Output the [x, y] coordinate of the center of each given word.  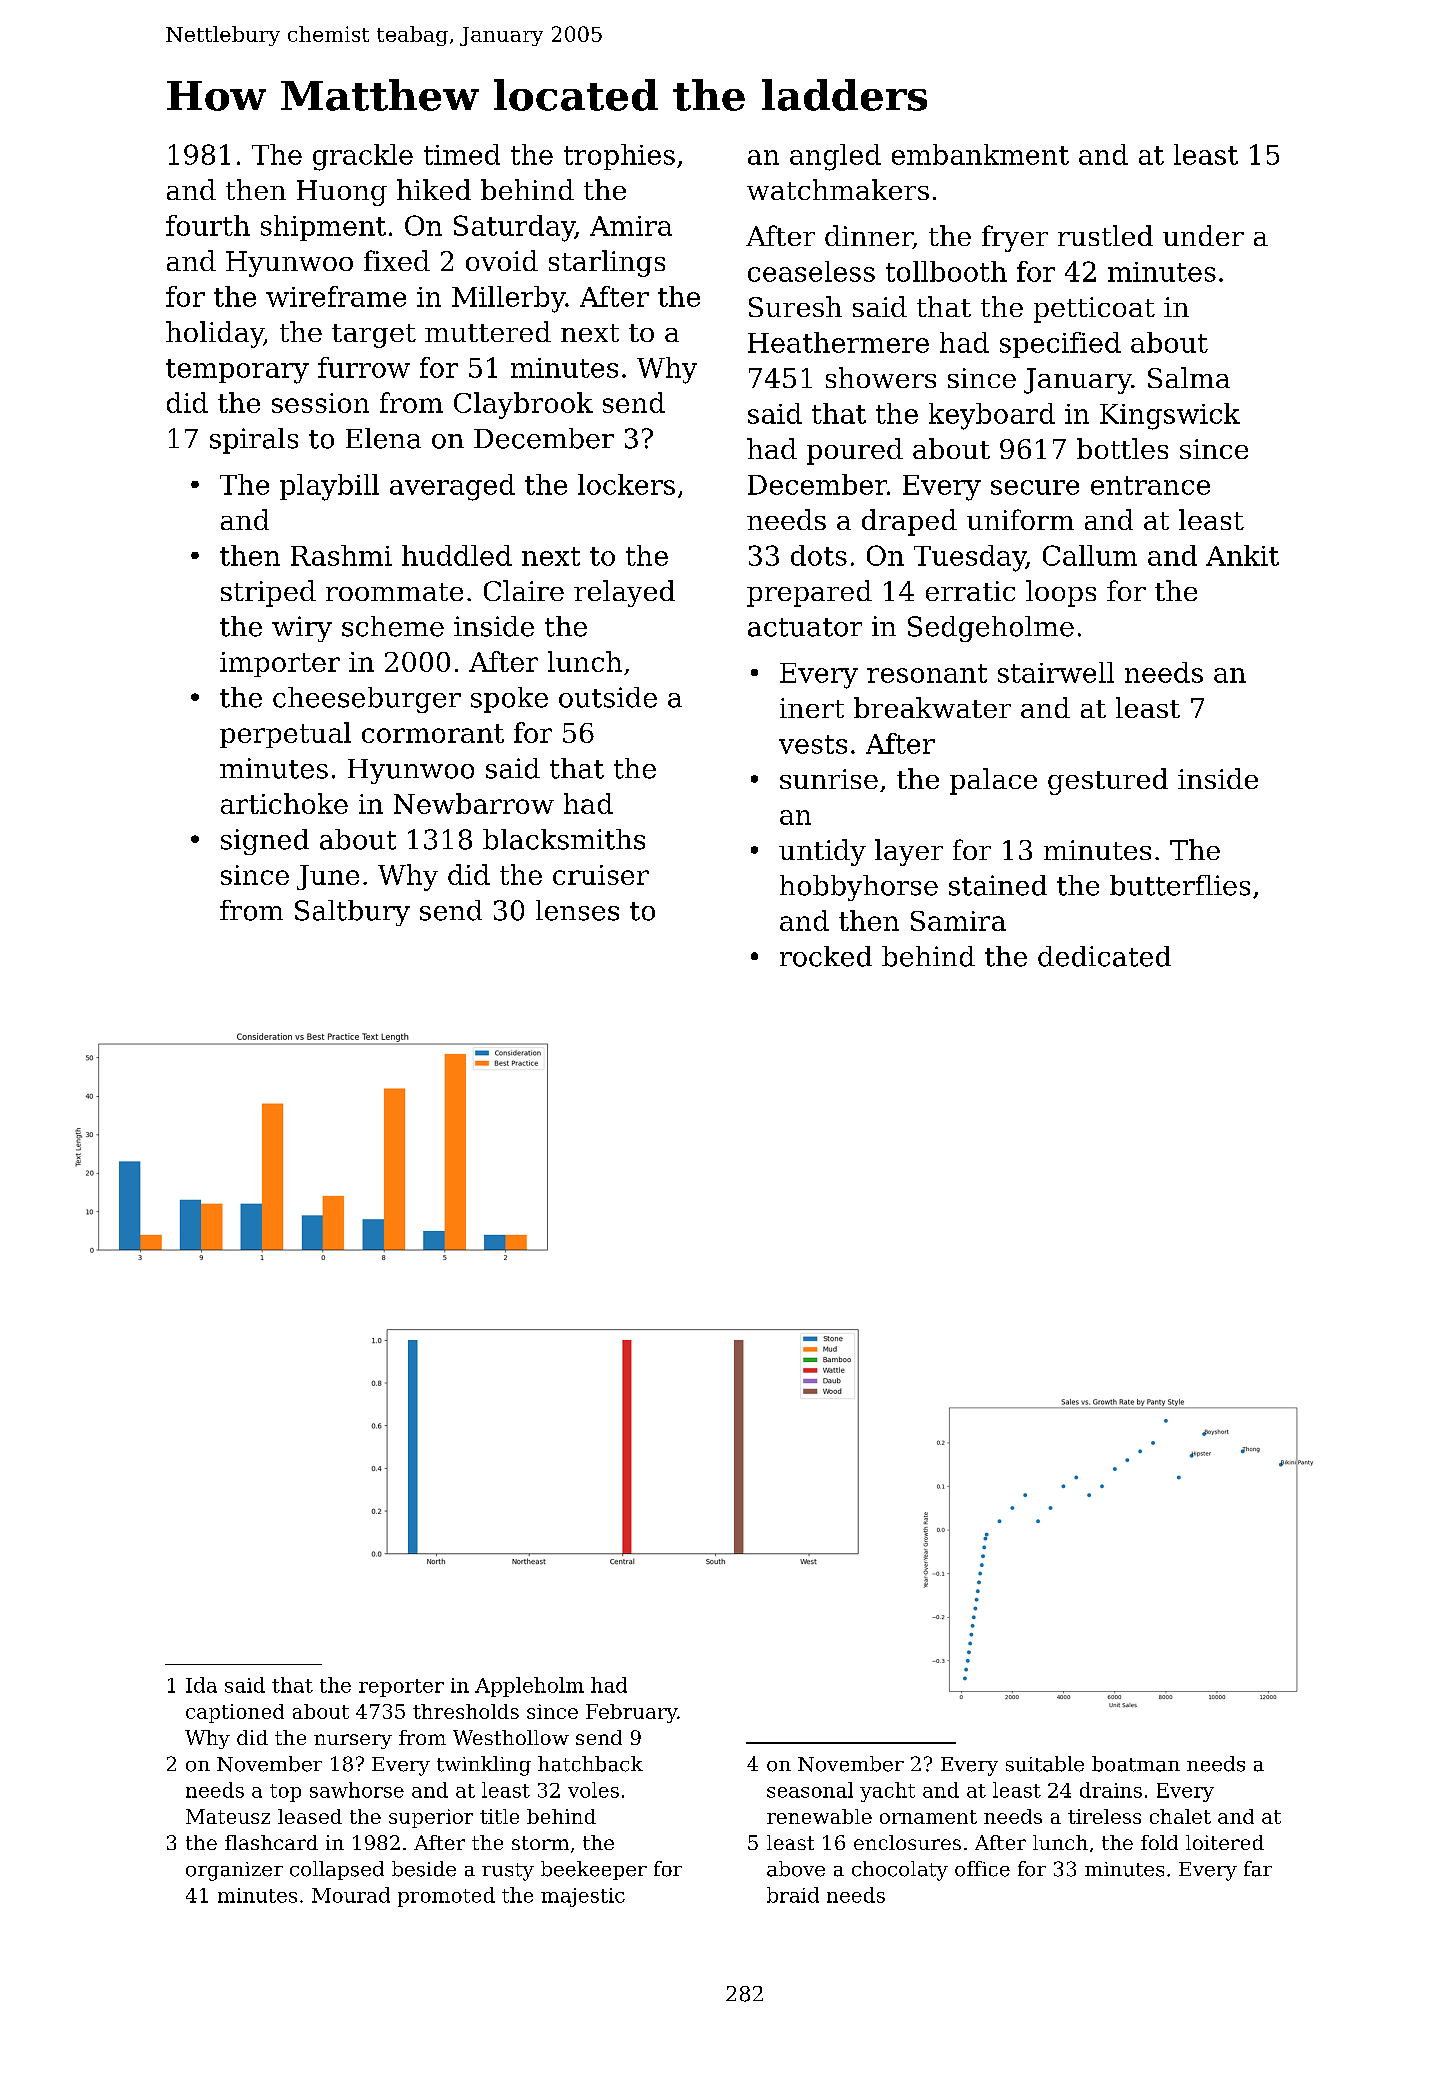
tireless [1104, 1816]
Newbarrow [474, 803]
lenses [577, 910]
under [1203, 235]
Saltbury [352, 913]
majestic [583, 1897]
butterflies [1180, 885]
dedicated [1104, 956]
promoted [446, 1897]
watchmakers [838, 189]
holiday [215, 334]
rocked [826, 956]
